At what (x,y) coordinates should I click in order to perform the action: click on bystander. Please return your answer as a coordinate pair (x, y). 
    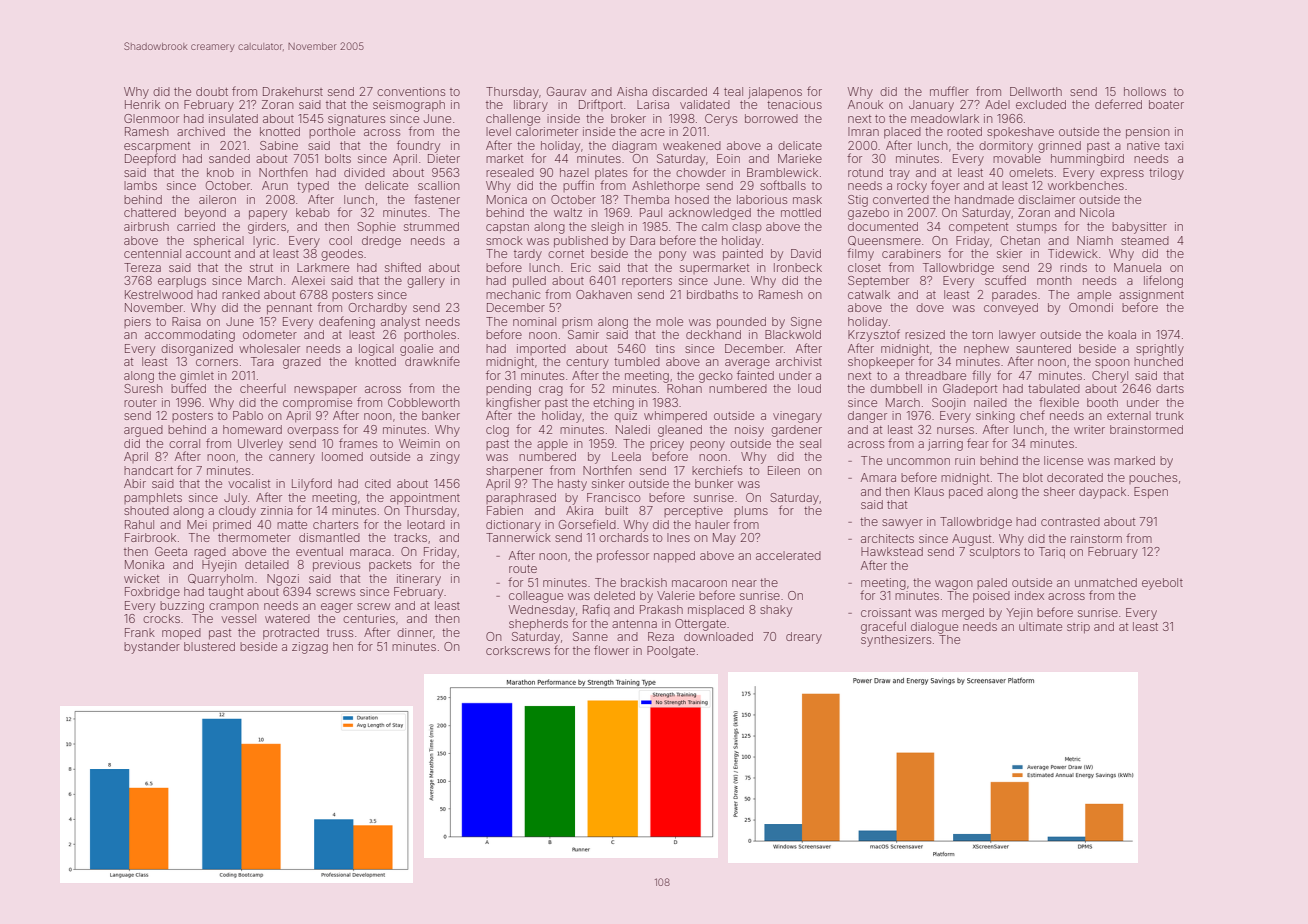
    Looking at the image, I should click on (152, 648).
